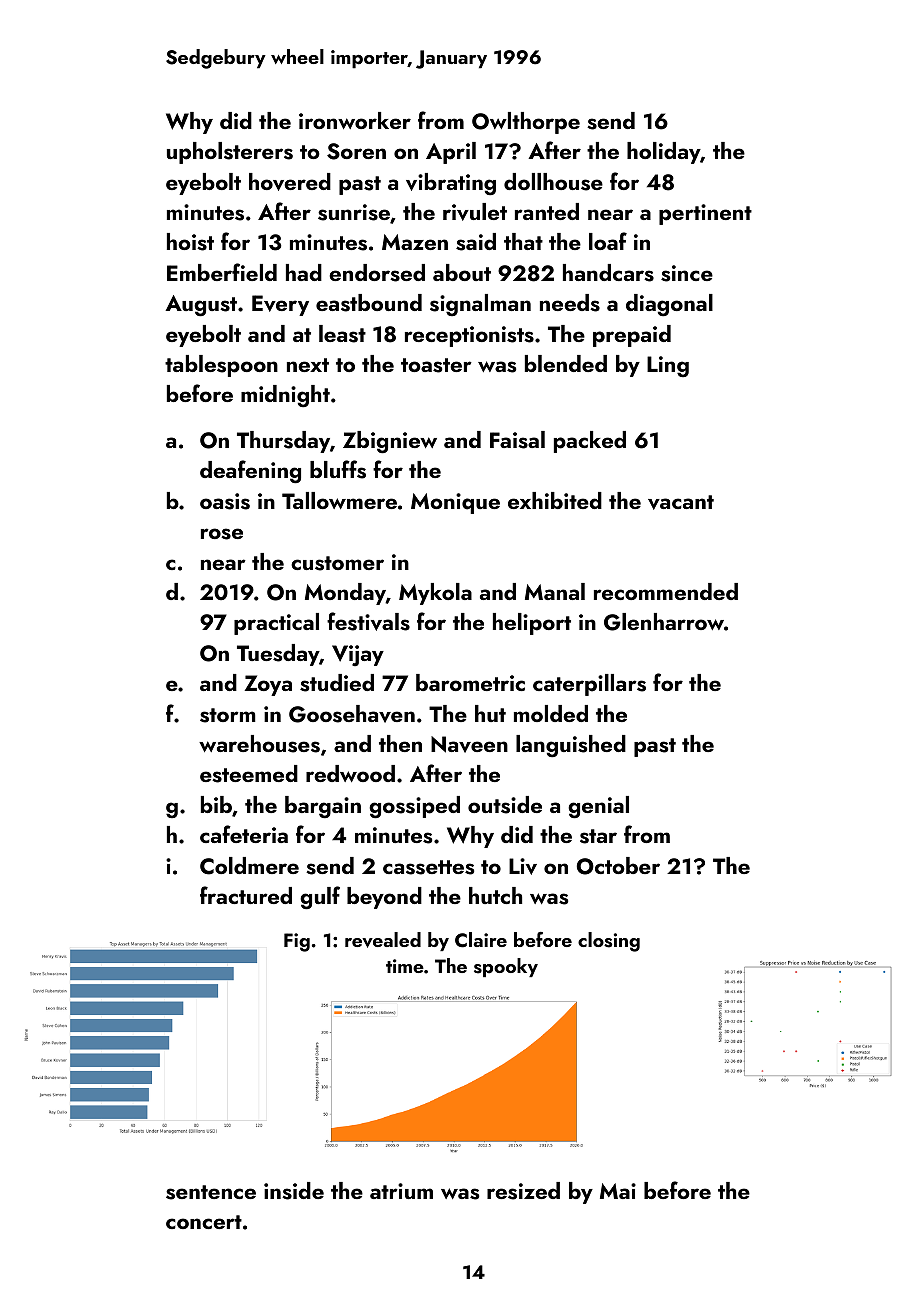 This page has height=1311, width=924. What do you see at coordinates (526, 123) in the page?
I see `Owlthorpe` at bounding box center [526, 123].
